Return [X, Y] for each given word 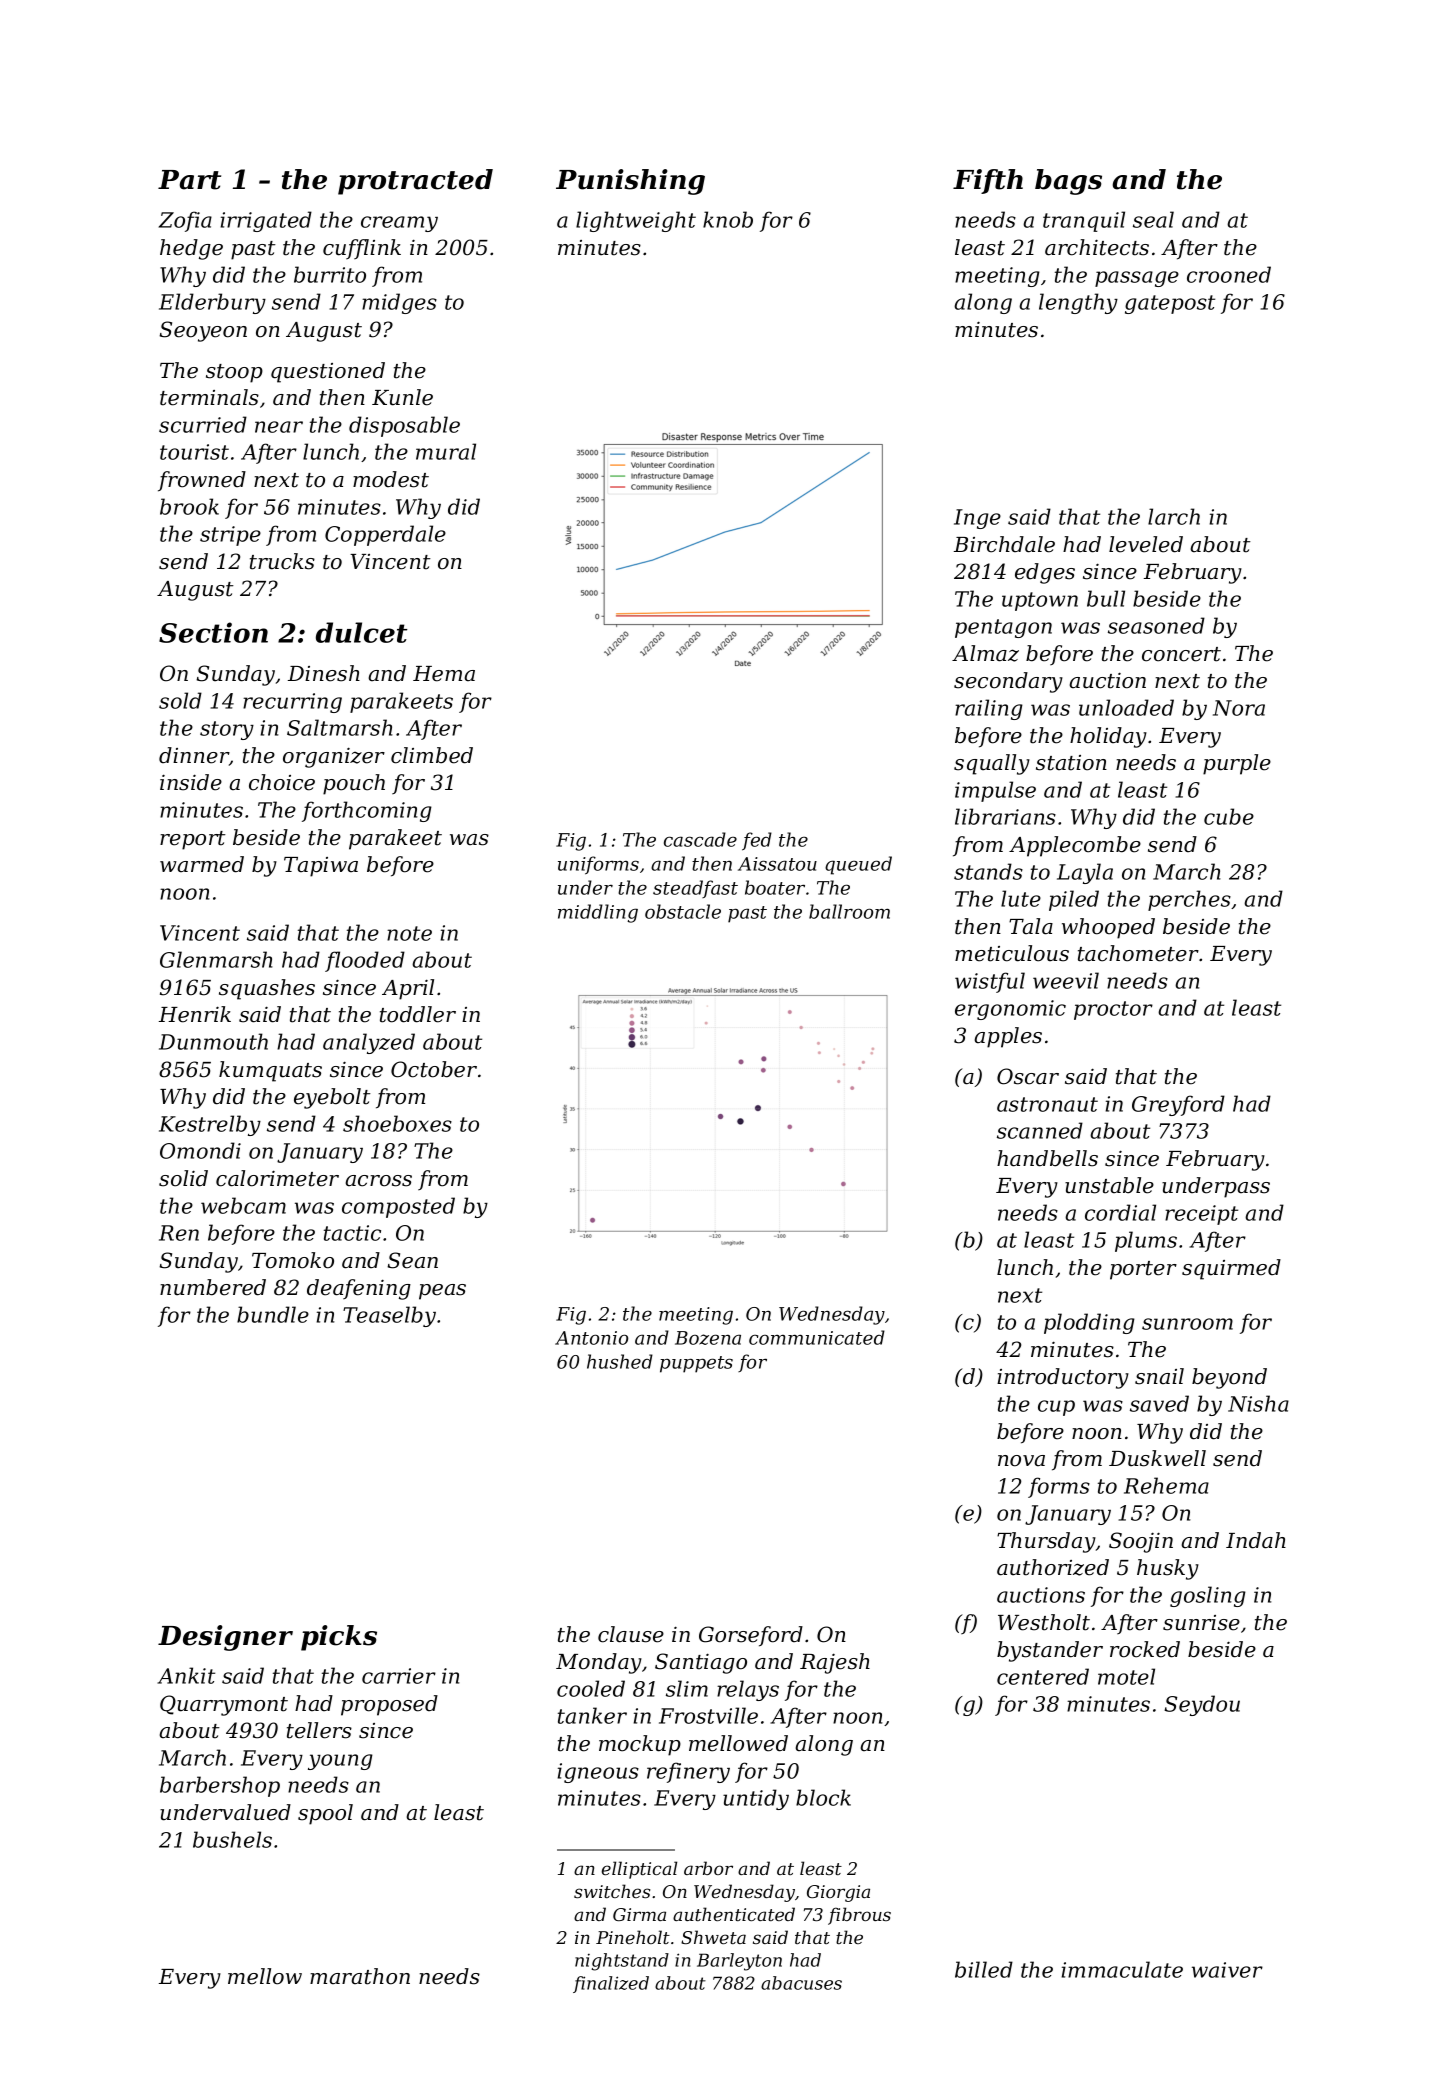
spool [325, 1814]
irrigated [266, 221]
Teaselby [389, 1316]
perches [1189, 900]
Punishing [630, 182]
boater [775, 887]
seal [1153, 219]
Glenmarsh [216, 959]
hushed [620, 1361]
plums [1146, 1241]
